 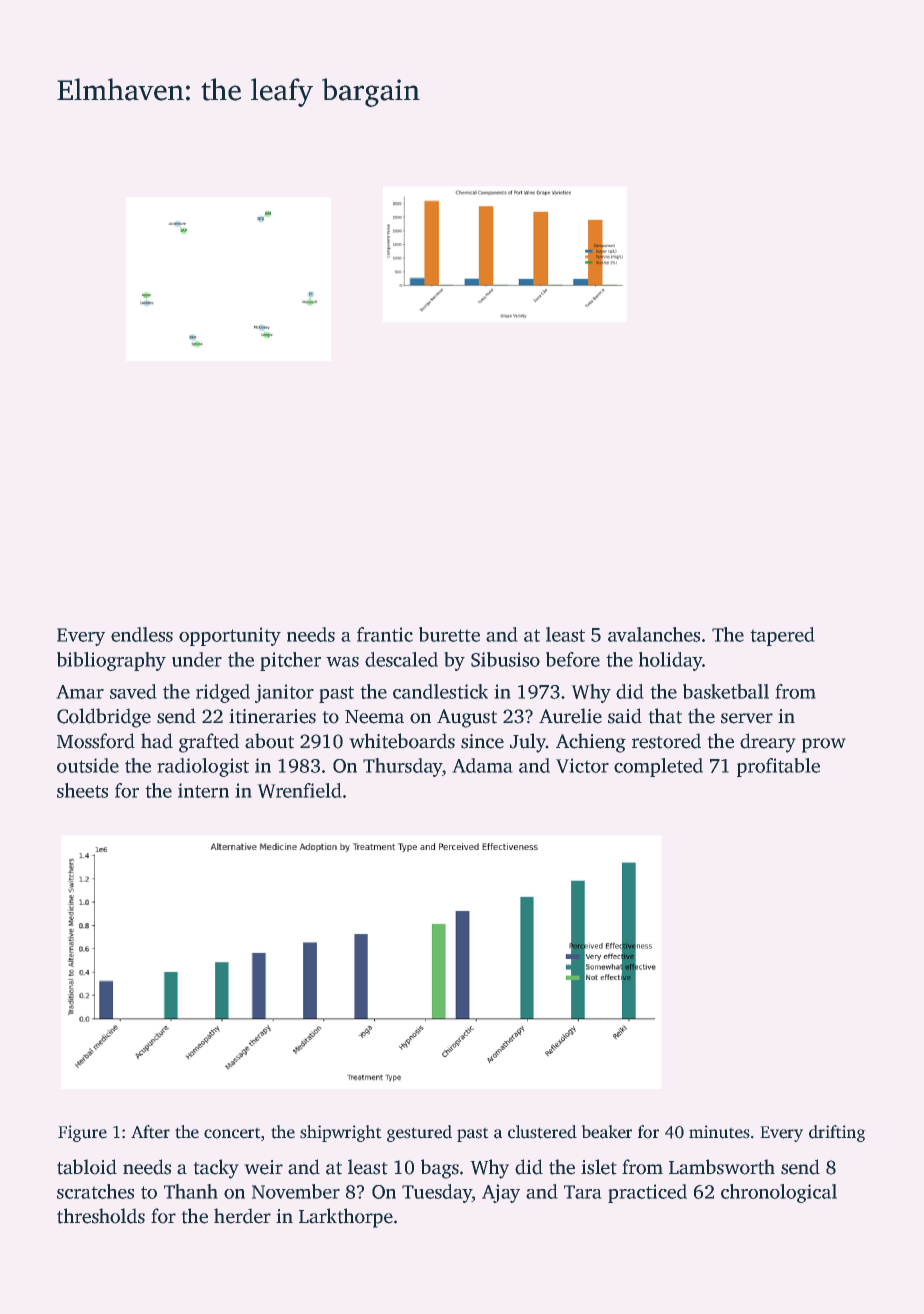 I want to click on Wrenfield, so click(x=299, y=790).
